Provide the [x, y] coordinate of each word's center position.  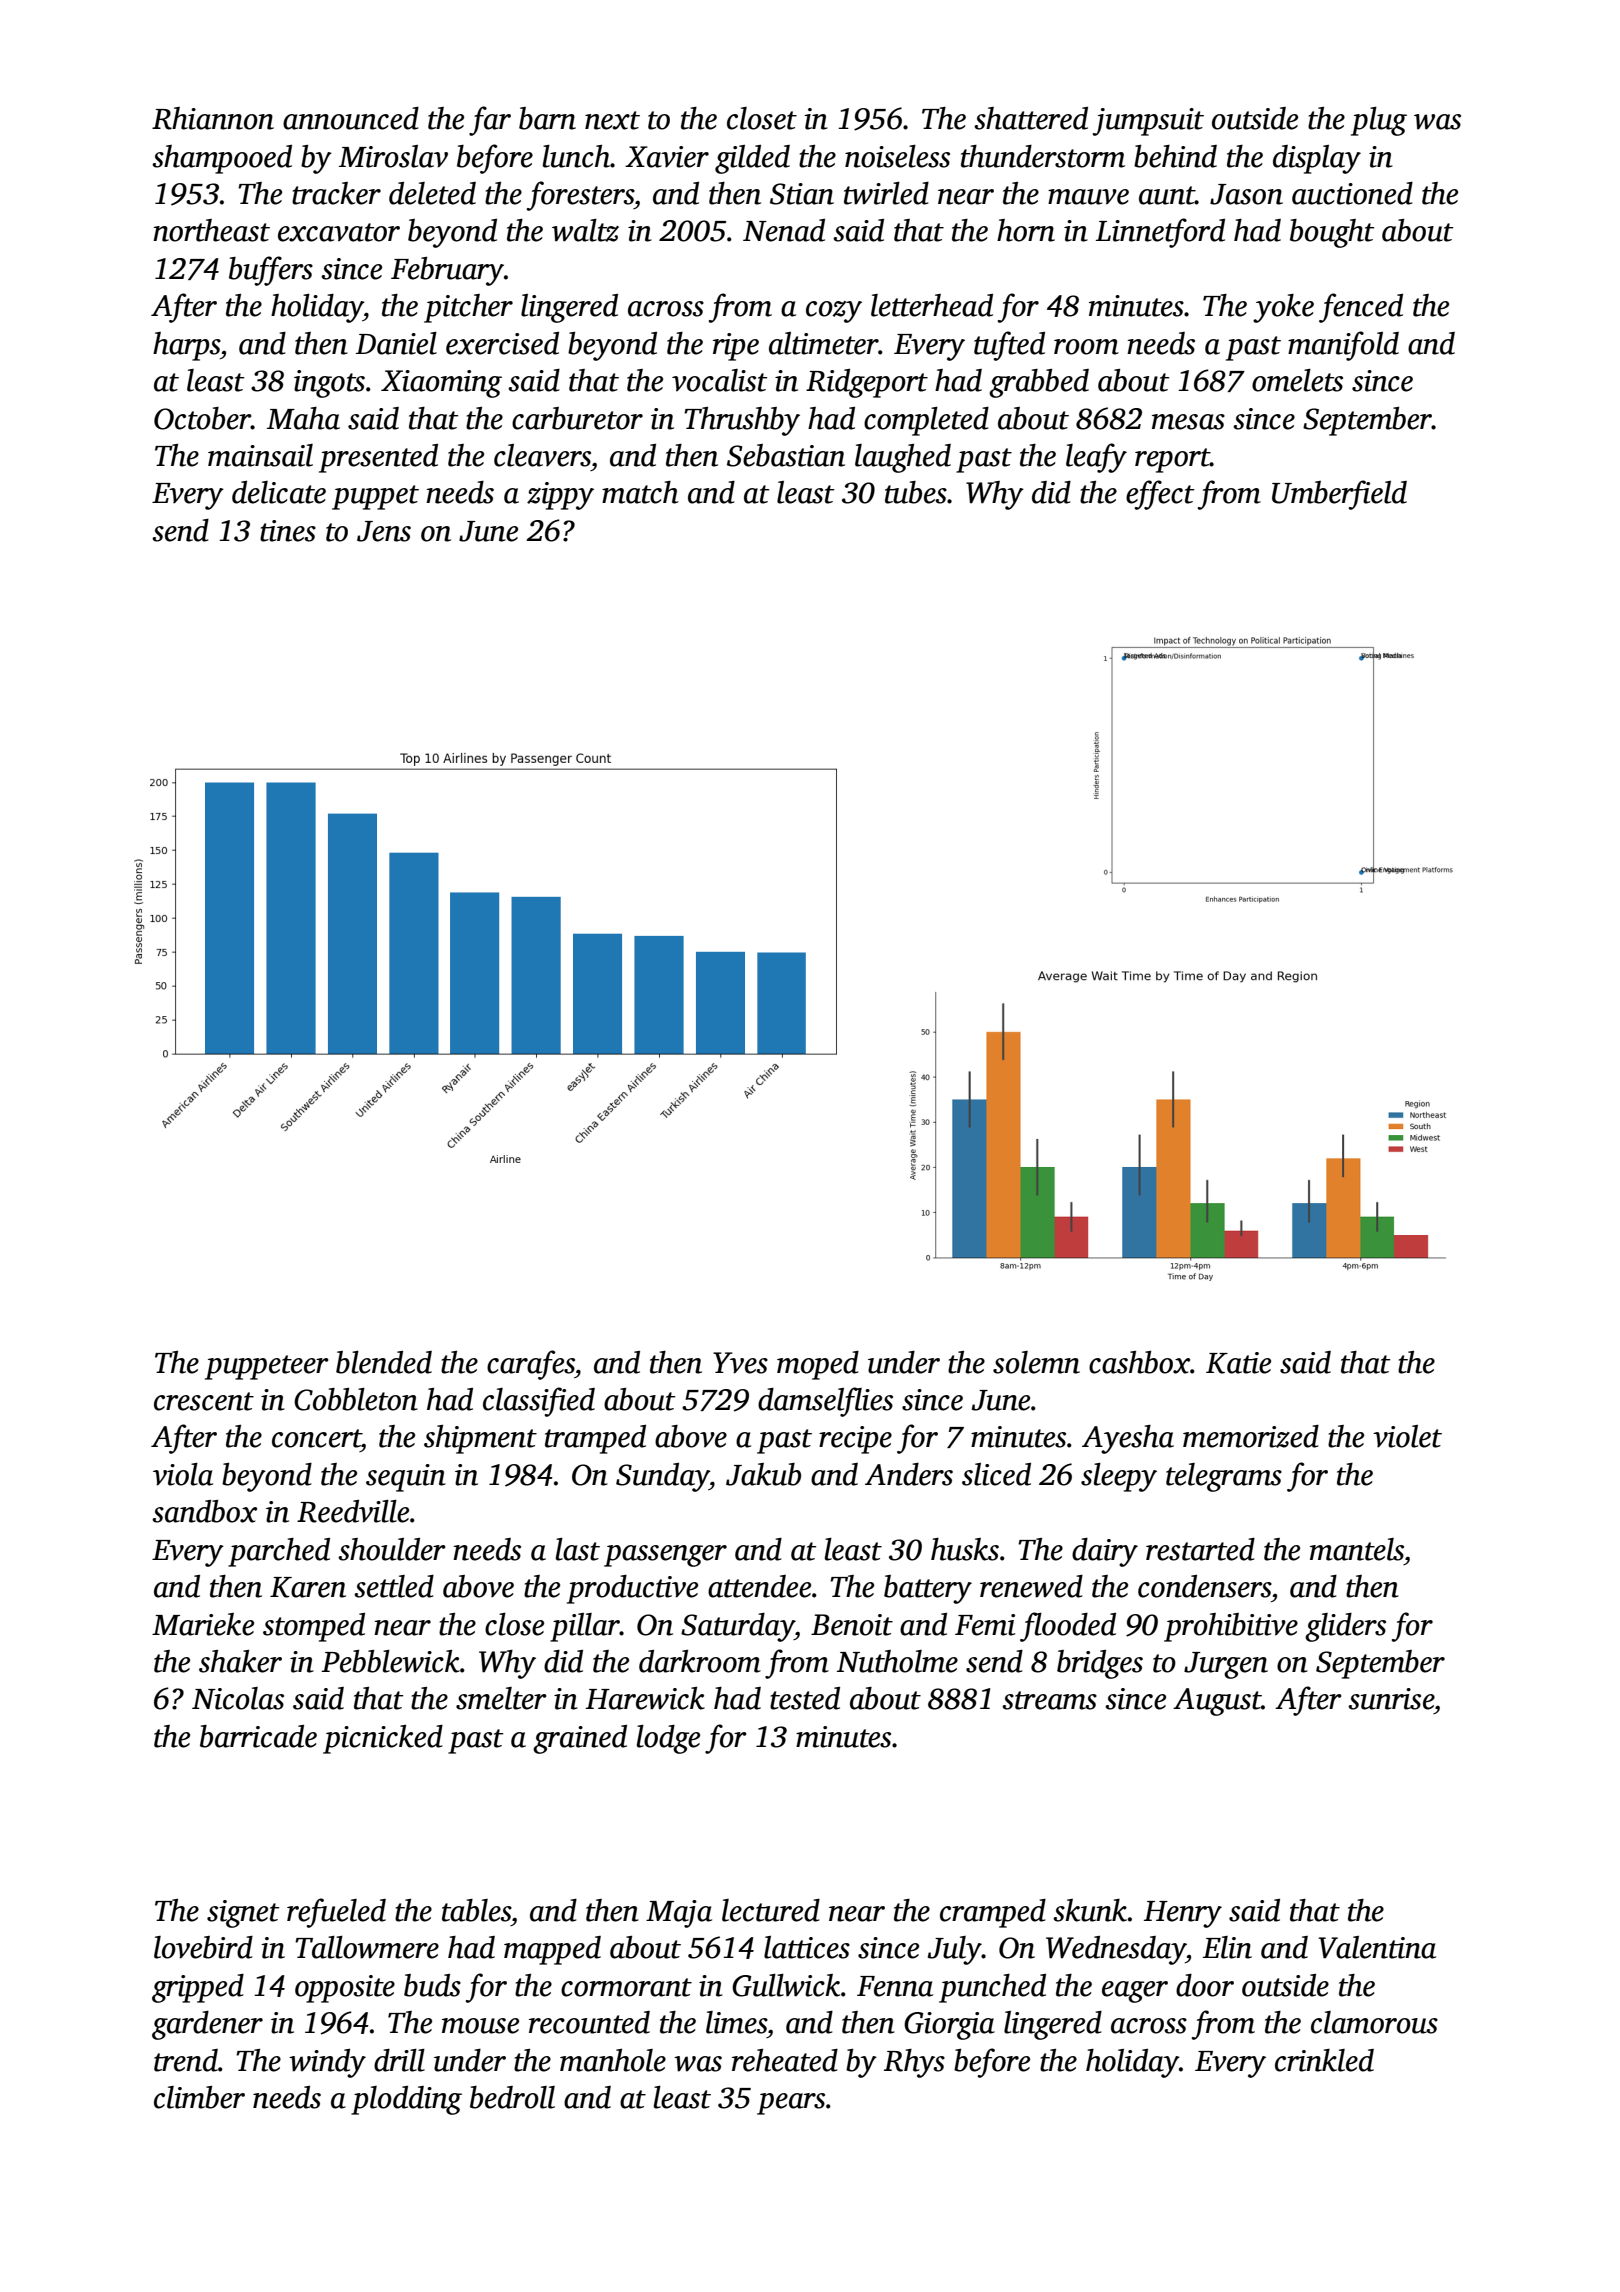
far [490, 121]
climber [199, 2097]
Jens [384, 531]
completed [926, 421]
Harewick [645, 1698]
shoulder [392, 1549]
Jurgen [1226, 1665]
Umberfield [1339, 495]
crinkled [1324, 2060]
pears [791, 2104]
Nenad [784, 230]
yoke [1283, 308]
